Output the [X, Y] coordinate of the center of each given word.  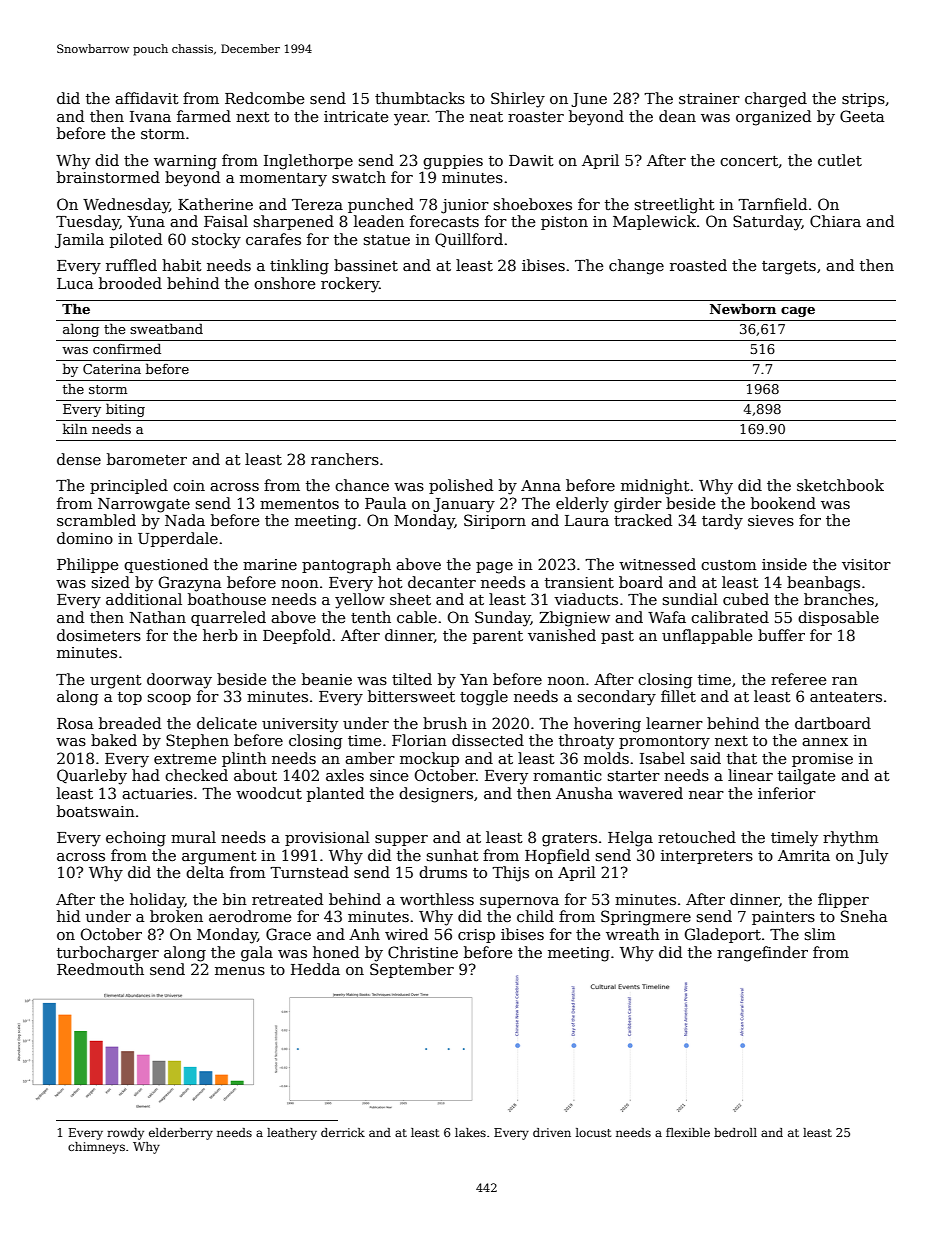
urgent [116, 682]
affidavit [147, 98]
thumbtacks [420, 98]
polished [461, 486]
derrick [343, 1132]
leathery [292, 1134]
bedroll [735, 1132]
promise [822, 760]
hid [68, 916]
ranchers [345, 459]
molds [606, 758]
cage [798, 312]
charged [776, 100]
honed [336, 952]
